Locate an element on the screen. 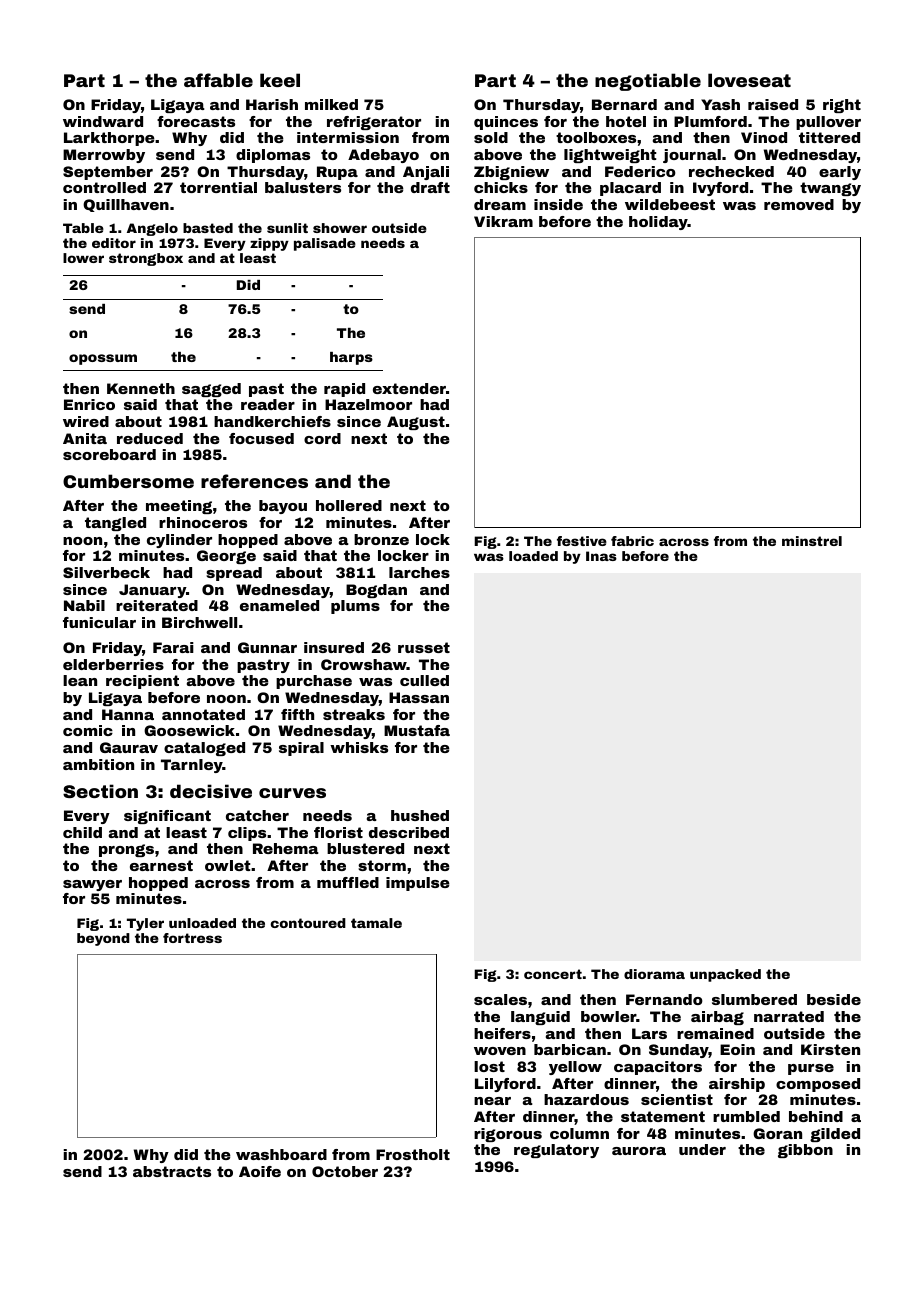 This screenshot has height=1308, width=924. owlet is located at coordinates (228, 865).
